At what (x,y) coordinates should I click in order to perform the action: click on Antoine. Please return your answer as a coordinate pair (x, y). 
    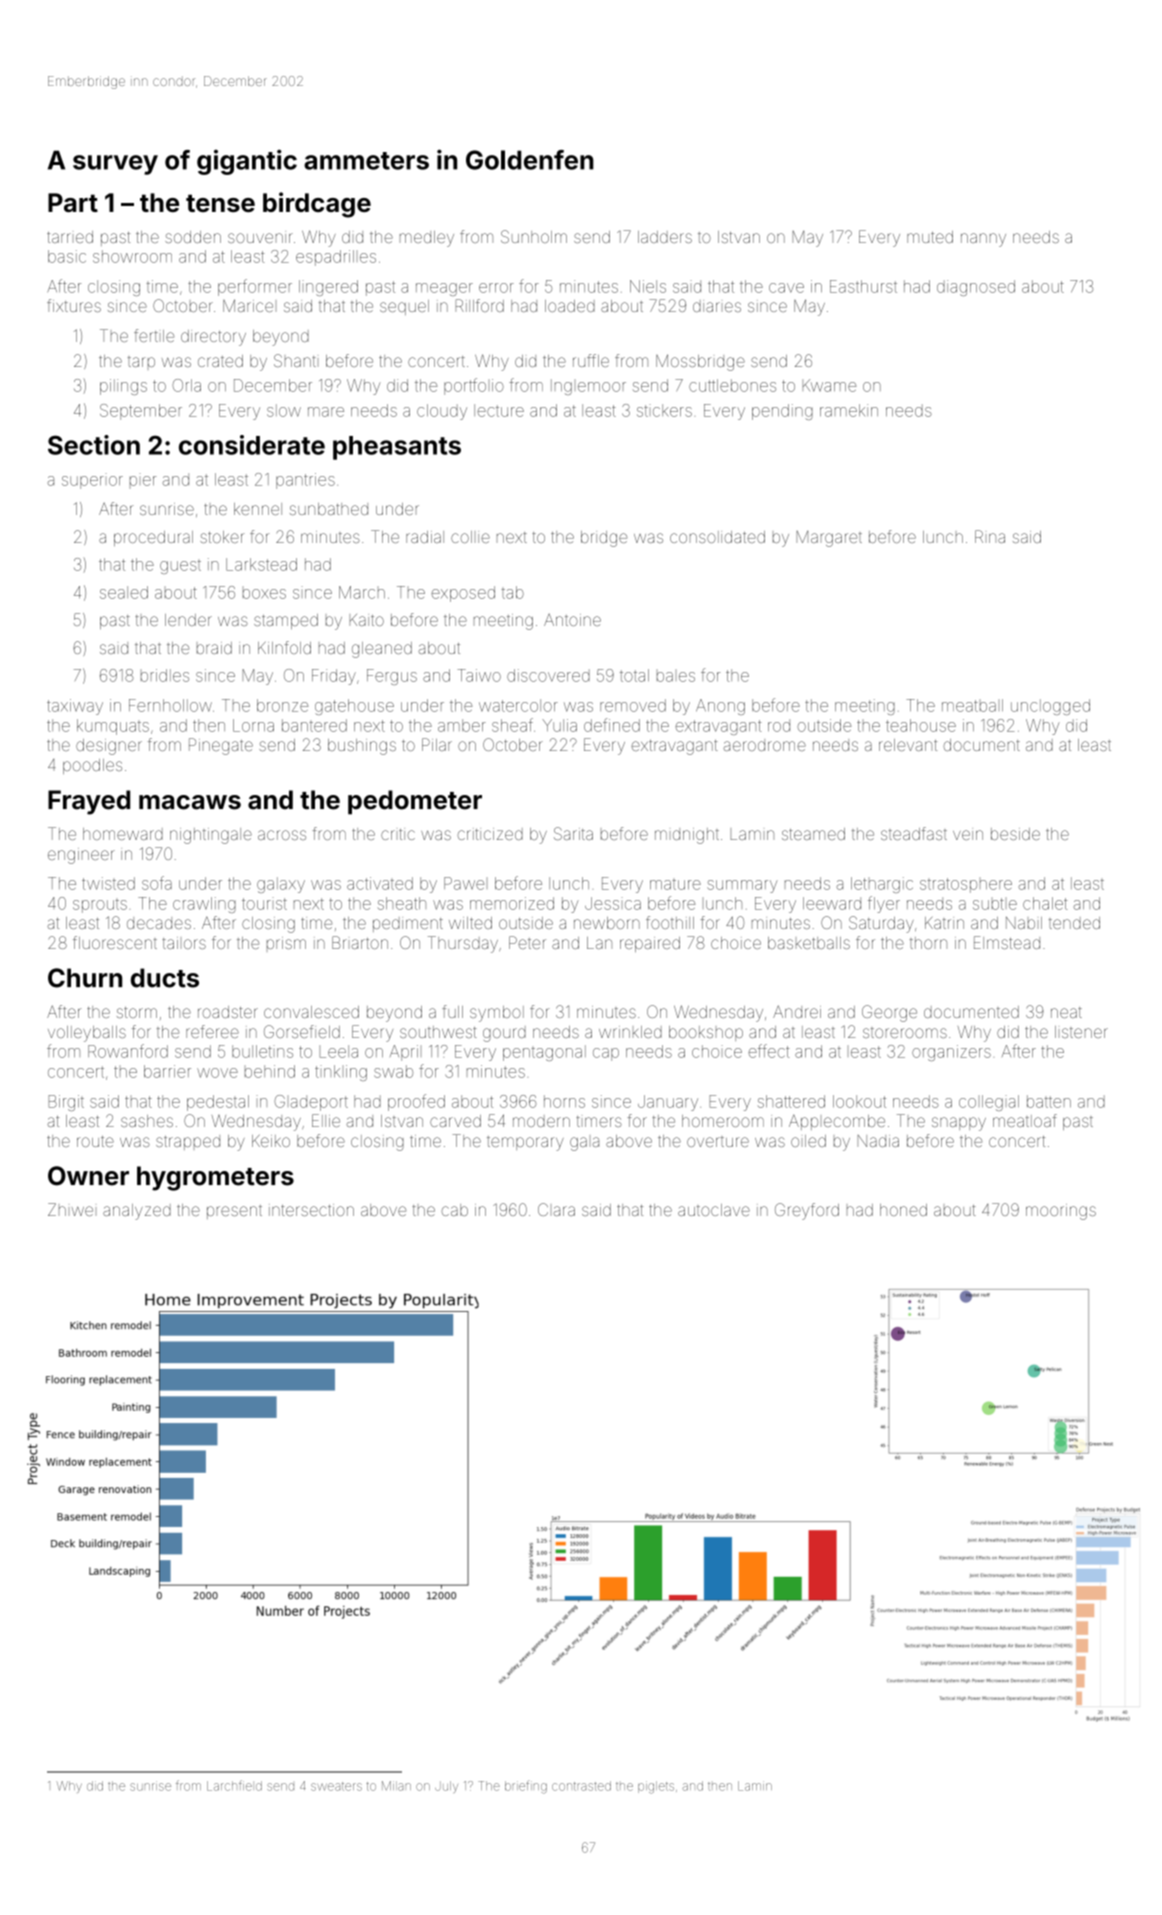
    Looking at the image, I should click on (572, 620).
